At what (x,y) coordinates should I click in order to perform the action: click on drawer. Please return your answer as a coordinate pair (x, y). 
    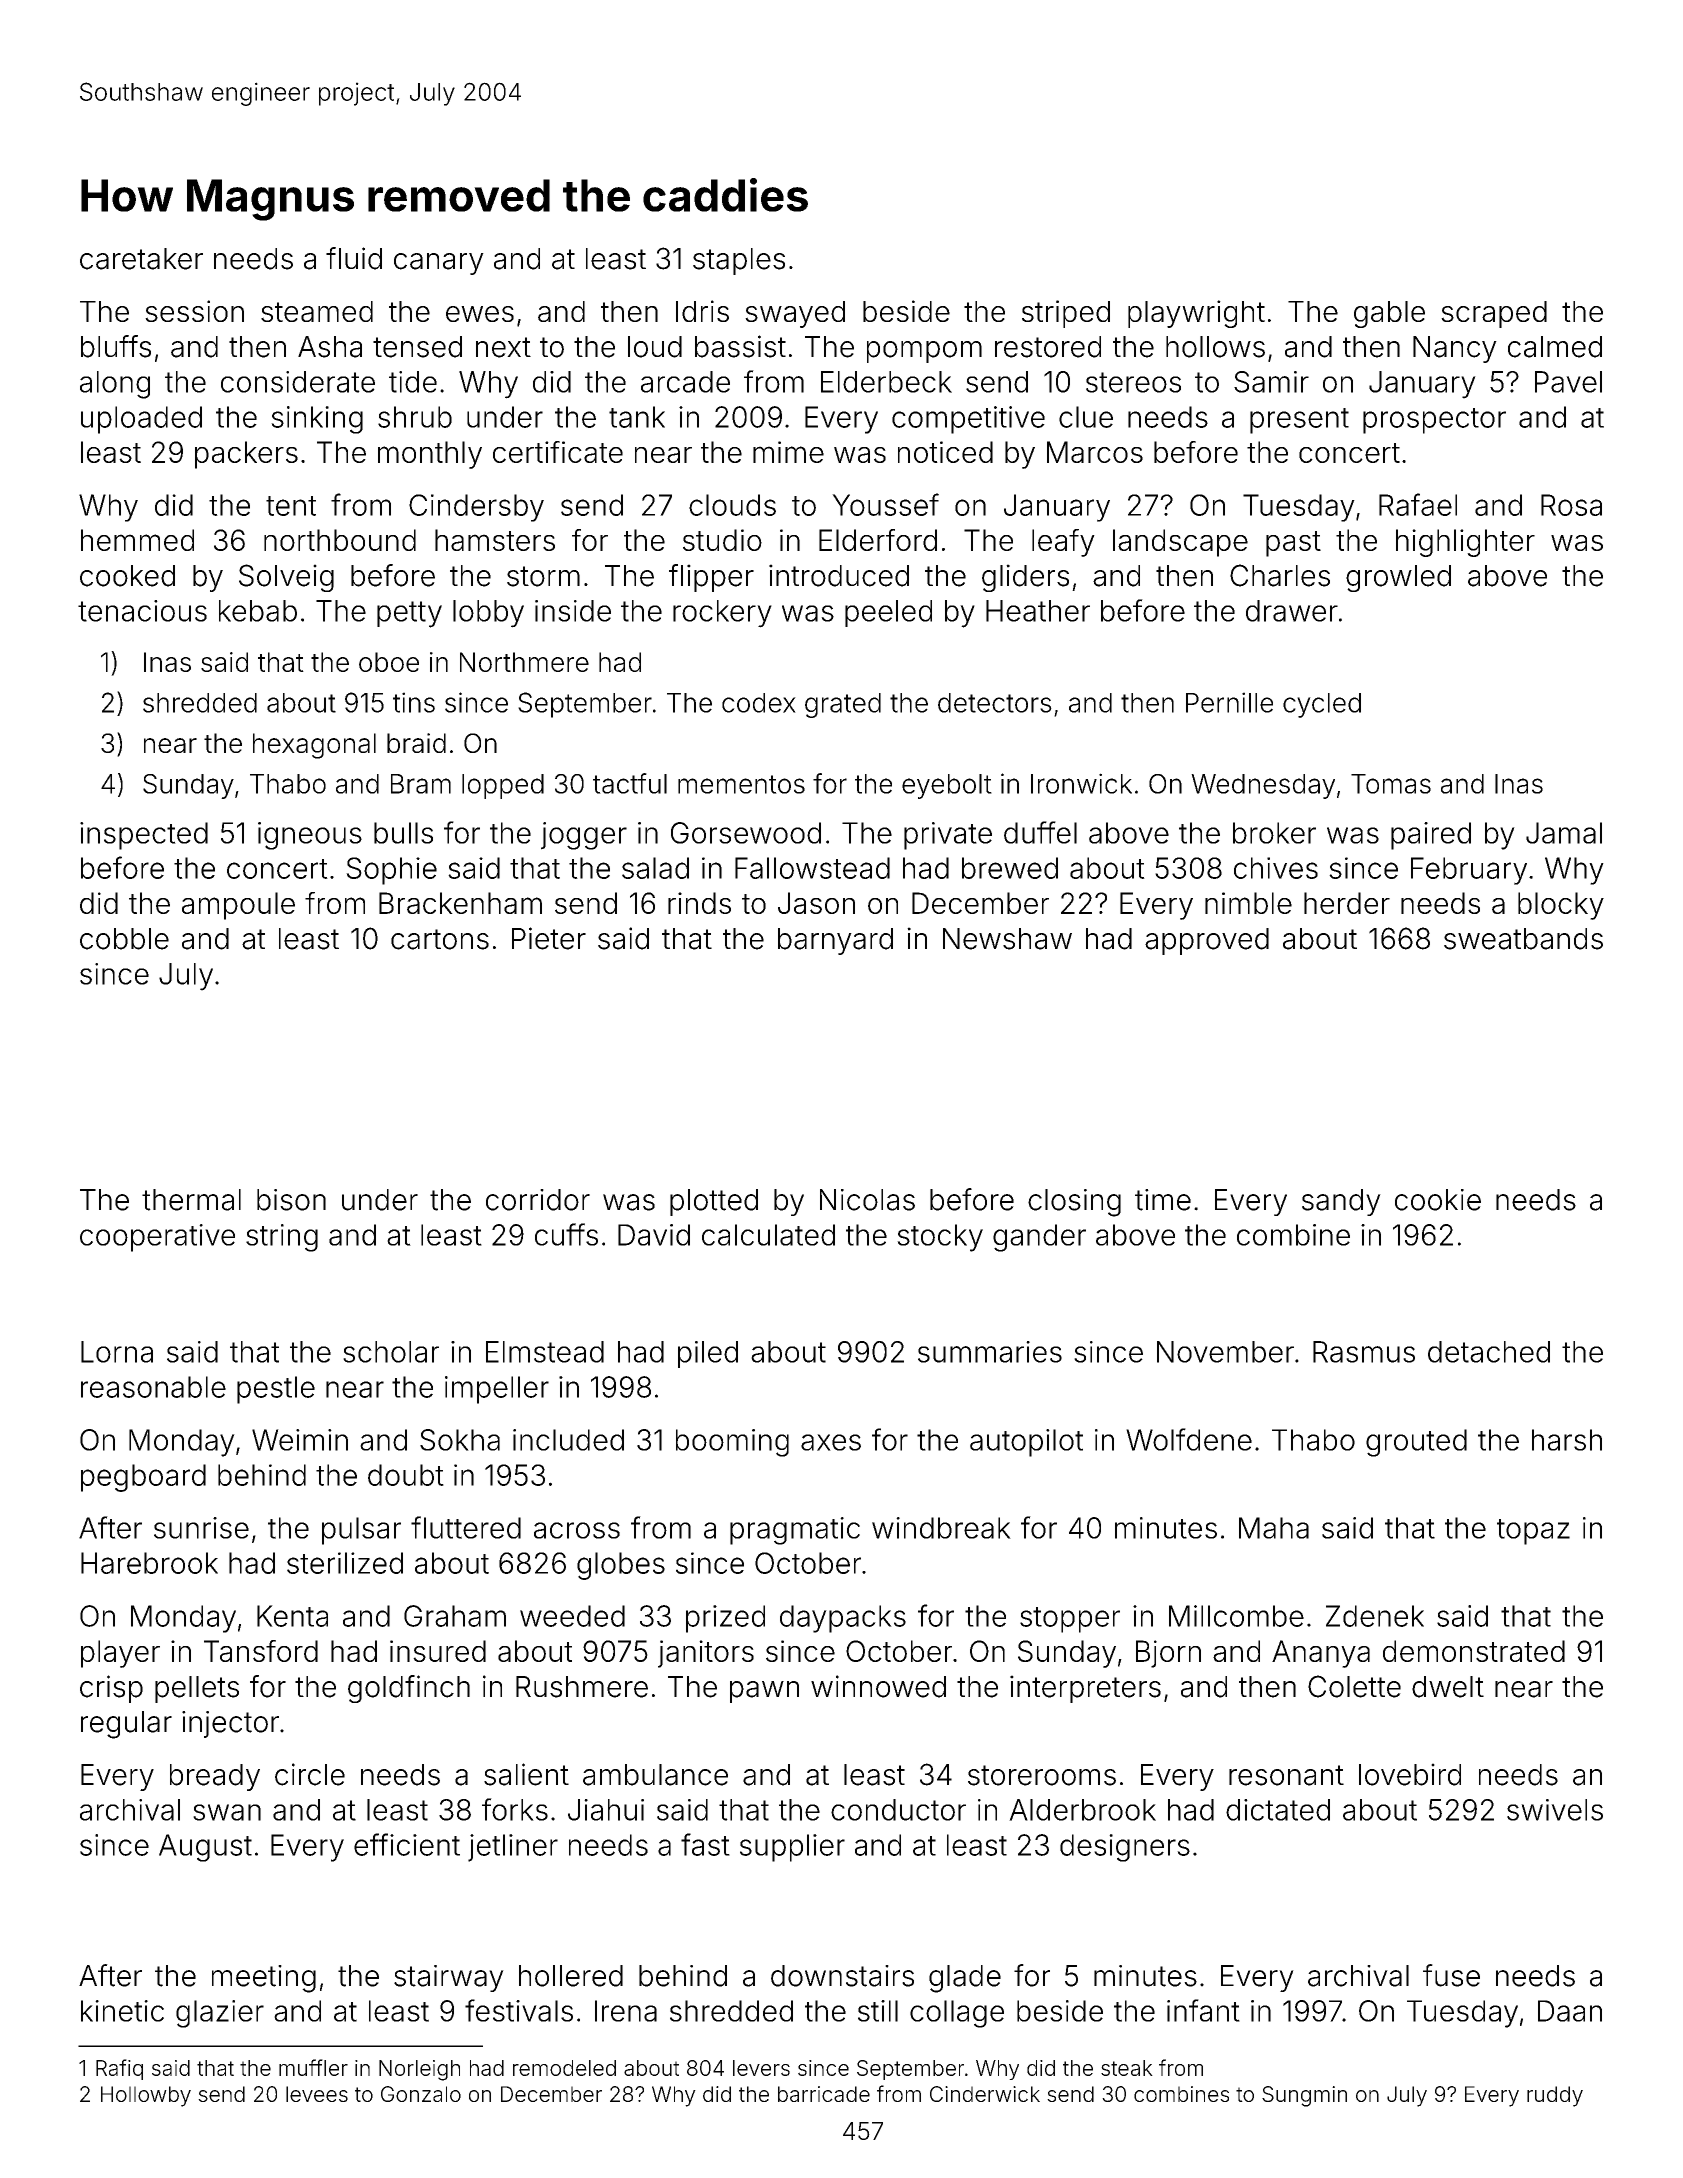
    Looking at the image, I should click on (1292, 611).
